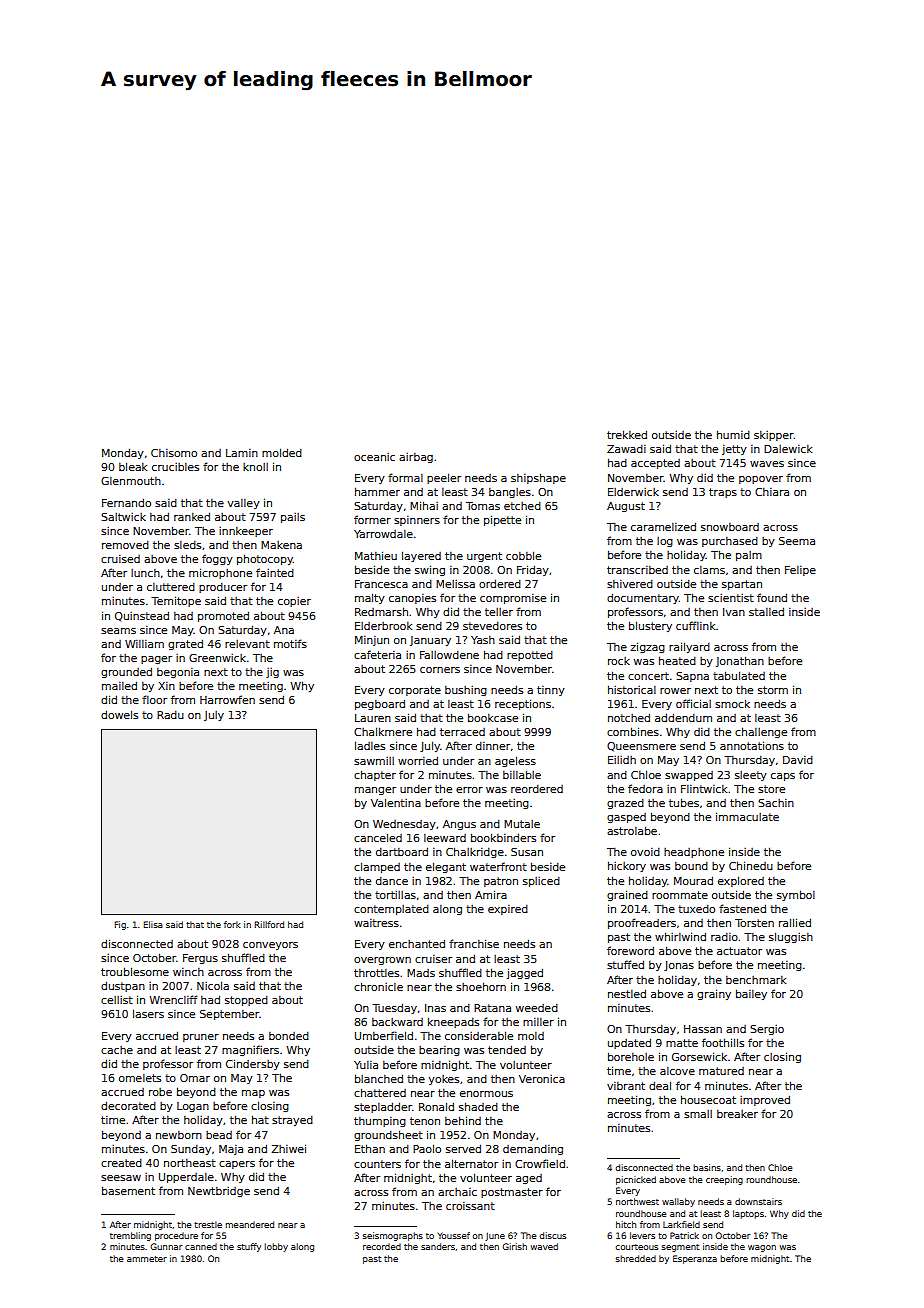 The width and height of the screenshot is (924, 1308). What do you see at coordinates (730, 527) in the screenshot?
I see `snowboard` at bounding box center [730, 527].
